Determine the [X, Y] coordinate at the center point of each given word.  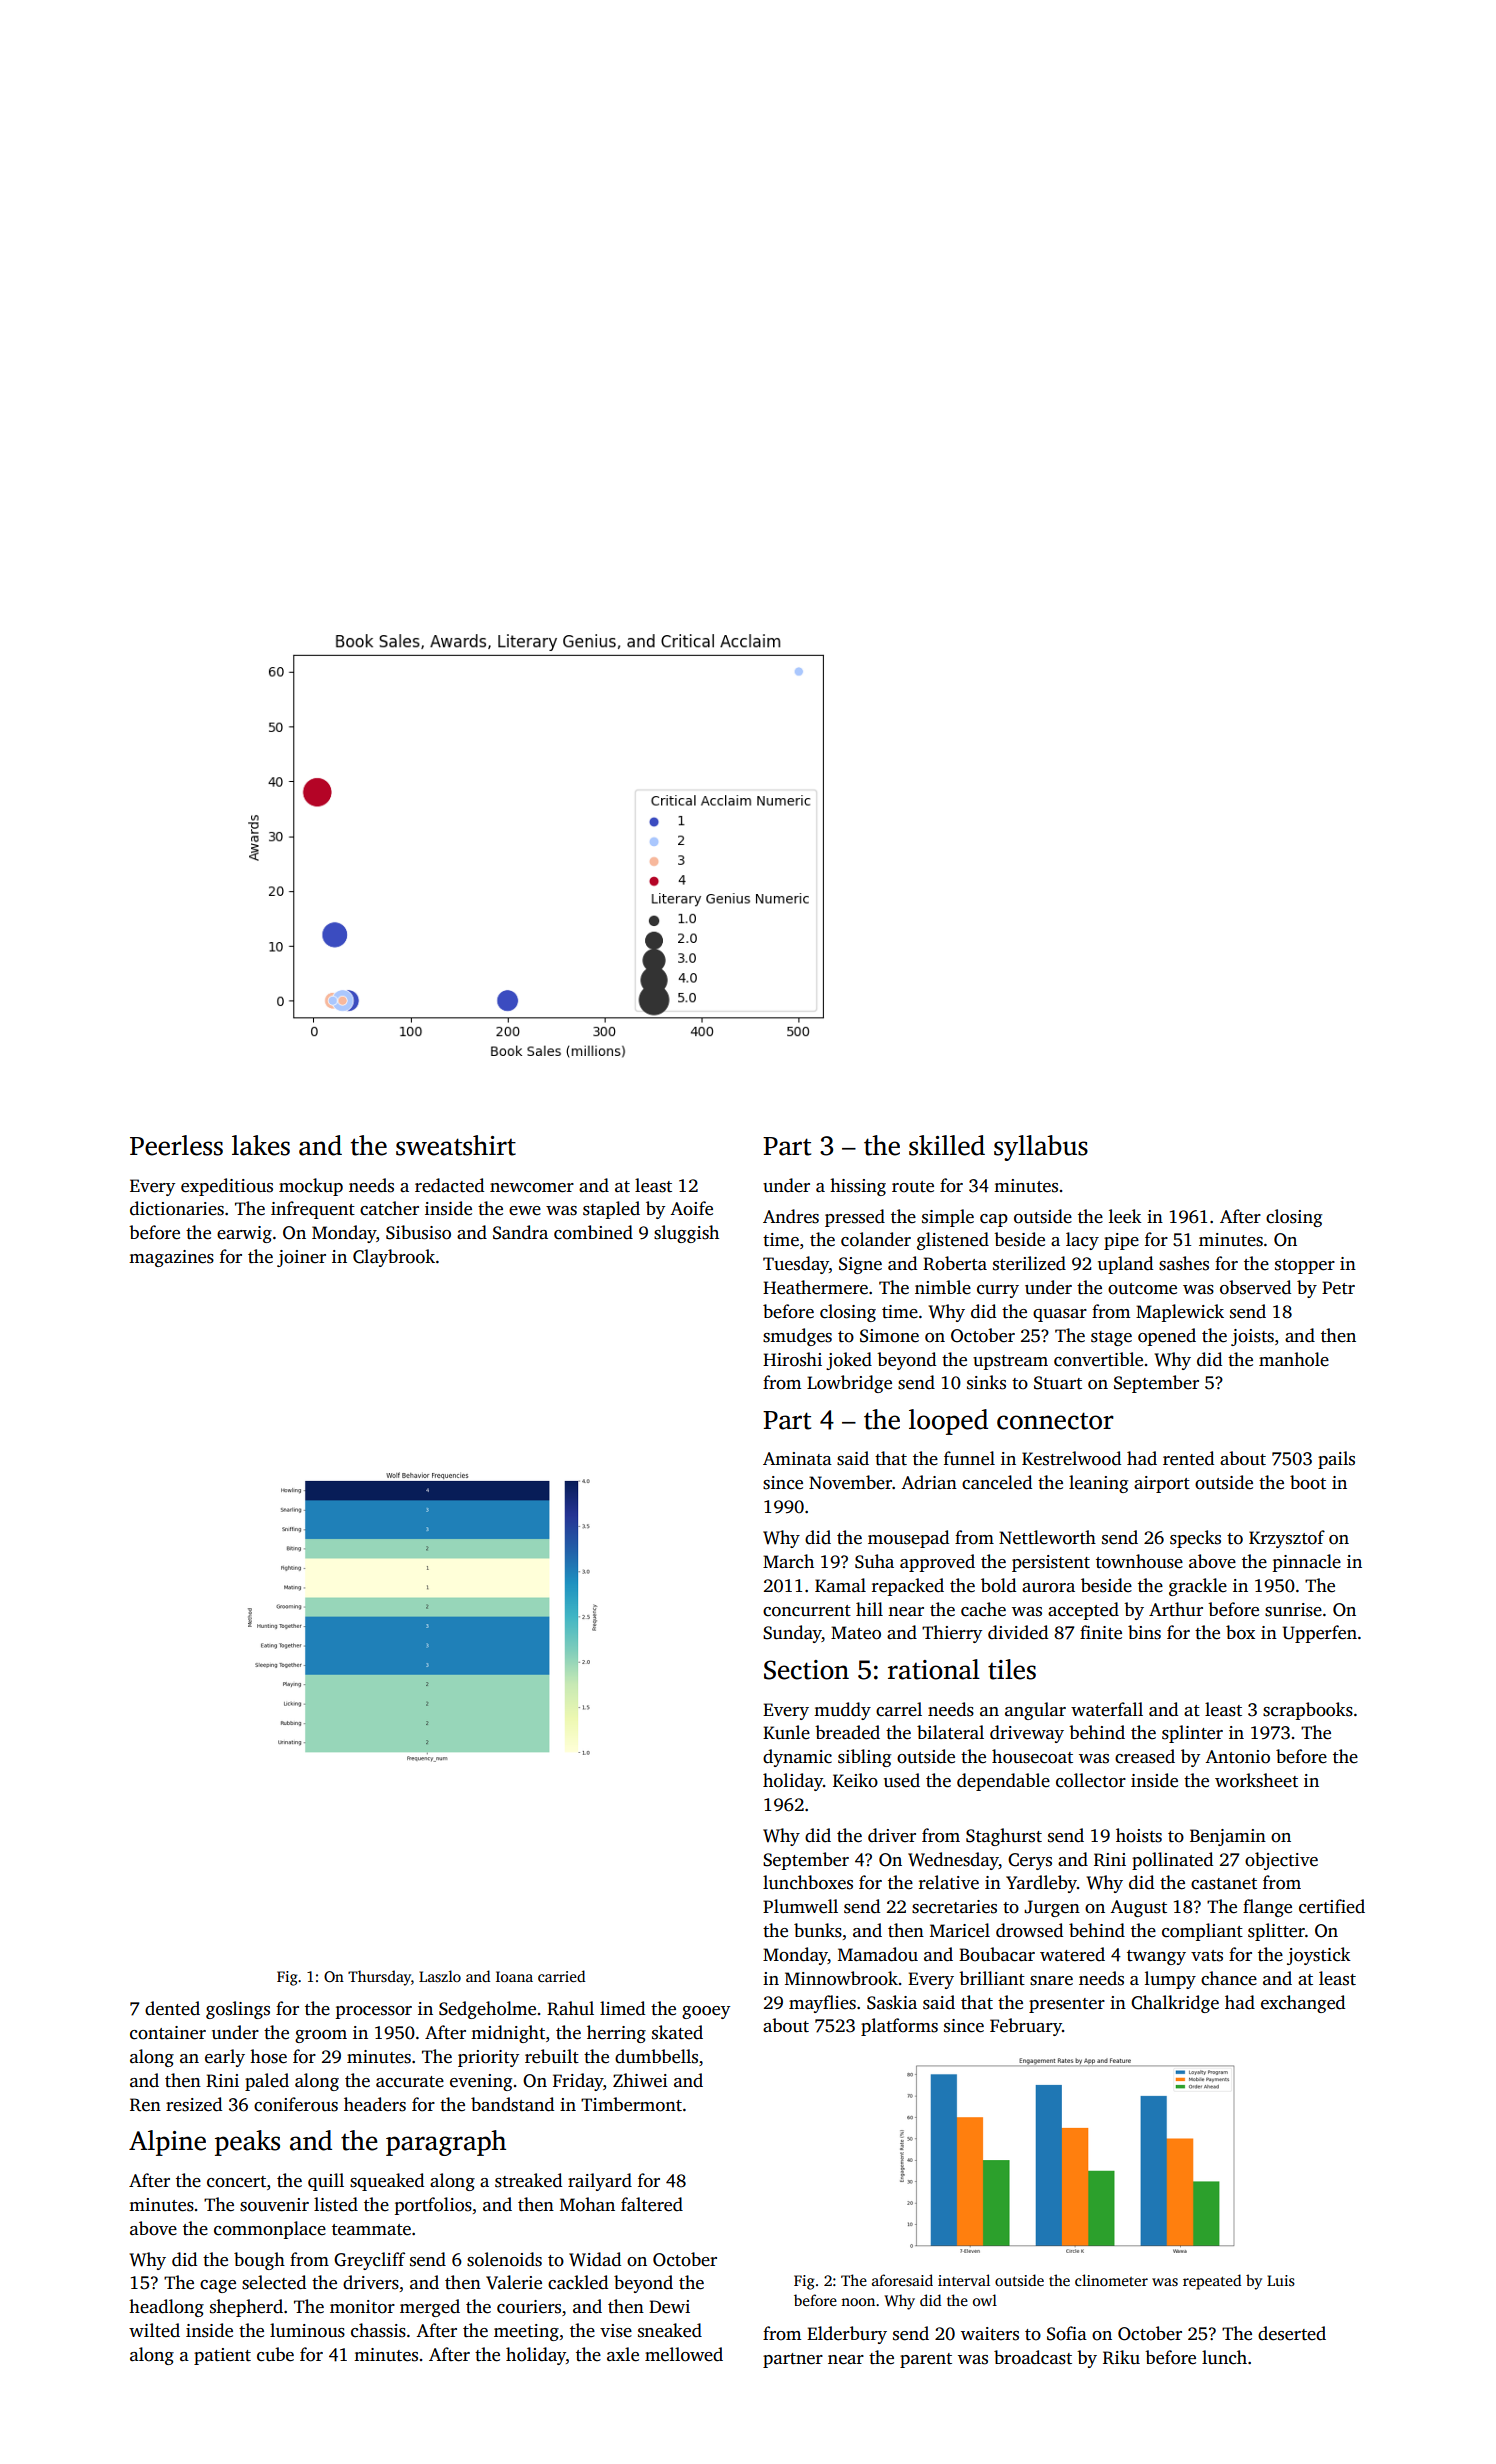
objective [1281, 1861]
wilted [154, 2330]
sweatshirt [456, 1145]
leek [1125, 1216]
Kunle [786, 1732]
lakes [261, 1145]
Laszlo [440, 1976]
